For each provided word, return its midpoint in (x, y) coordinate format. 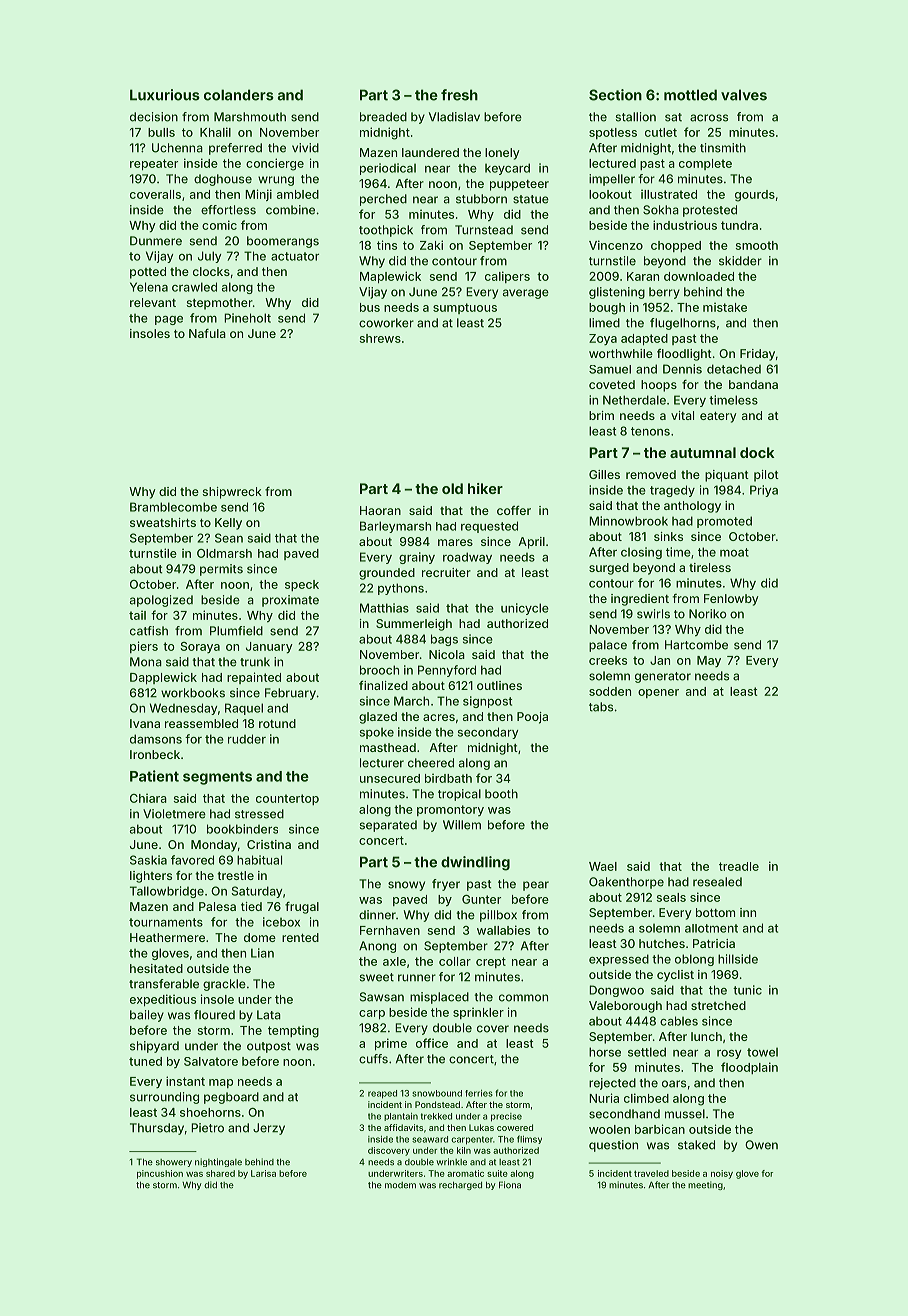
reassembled (201, 723)
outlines (499, 685)
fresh (459, 95)
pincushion (160, 1174)
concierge (275, 164)
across (709, 118)
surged (609, 569)
